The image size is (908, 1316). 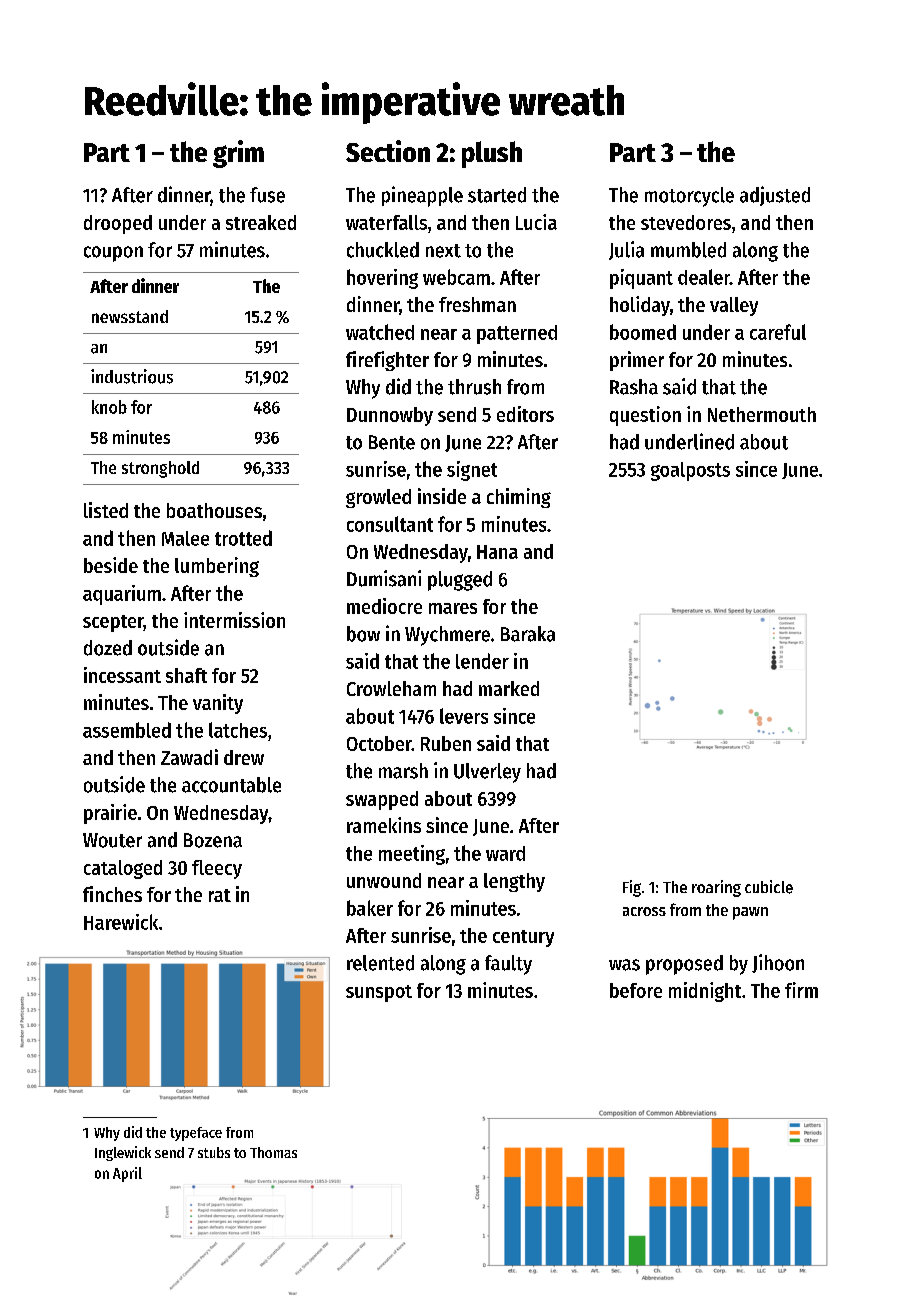 I want to click on sunspot, so click(x=379, y=993).
